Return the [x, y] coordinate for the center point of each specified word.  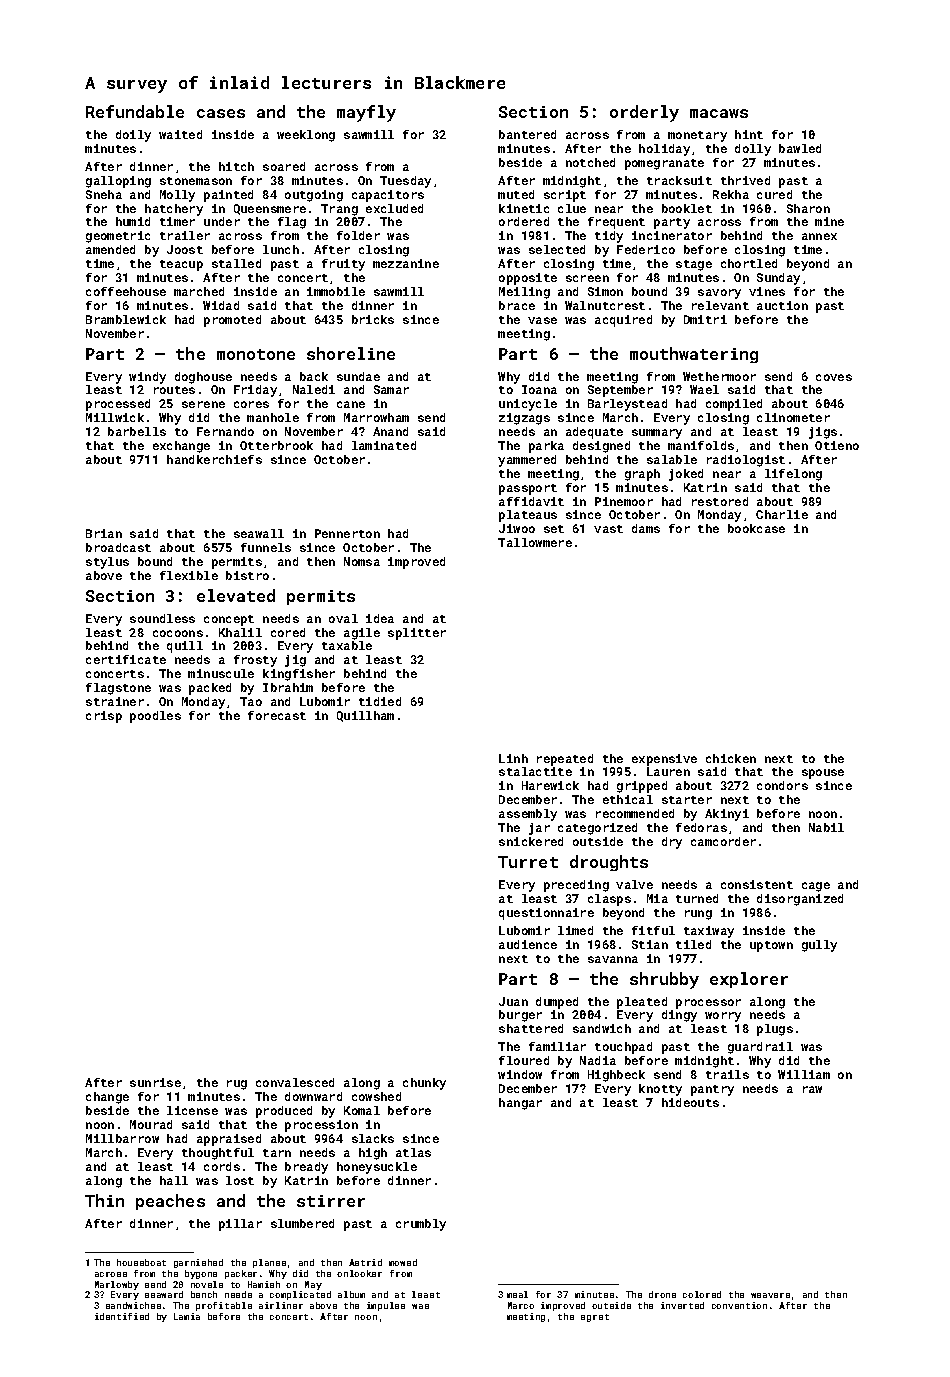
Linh [513, 758]
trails [727, 1074]
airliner [281, 1305]
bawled [800, 148]
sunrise [155, 1082]
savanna [613, 959]
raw [812, 1089]
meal [517, 1294]
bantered [527, 134]
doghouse [203, 378]
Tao [251, 701]
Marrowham [376, 417]
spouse [823, 774]
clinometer [793, 417]
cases [221, 113]
